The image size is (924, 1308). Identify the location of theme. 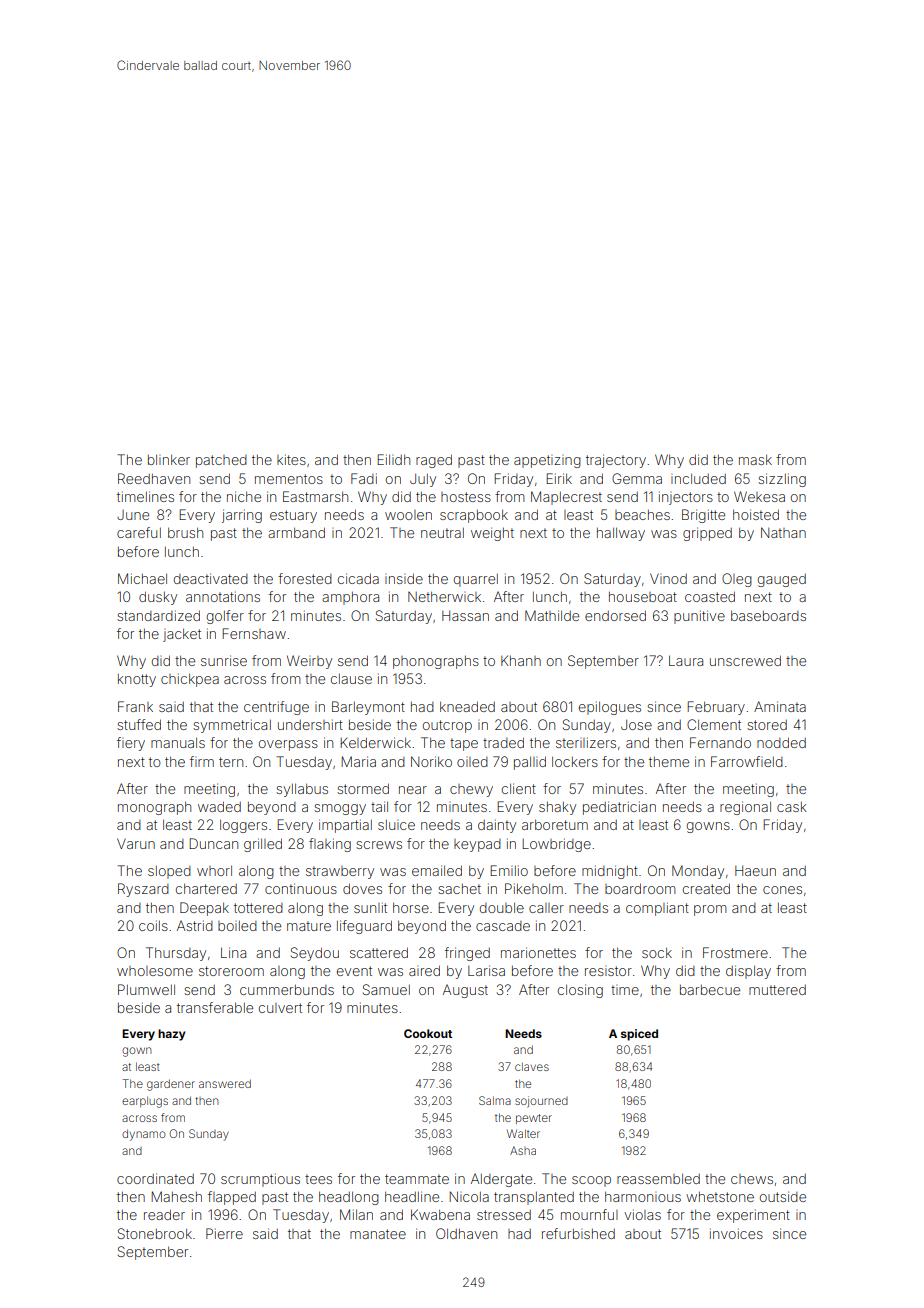
(669, 762).
